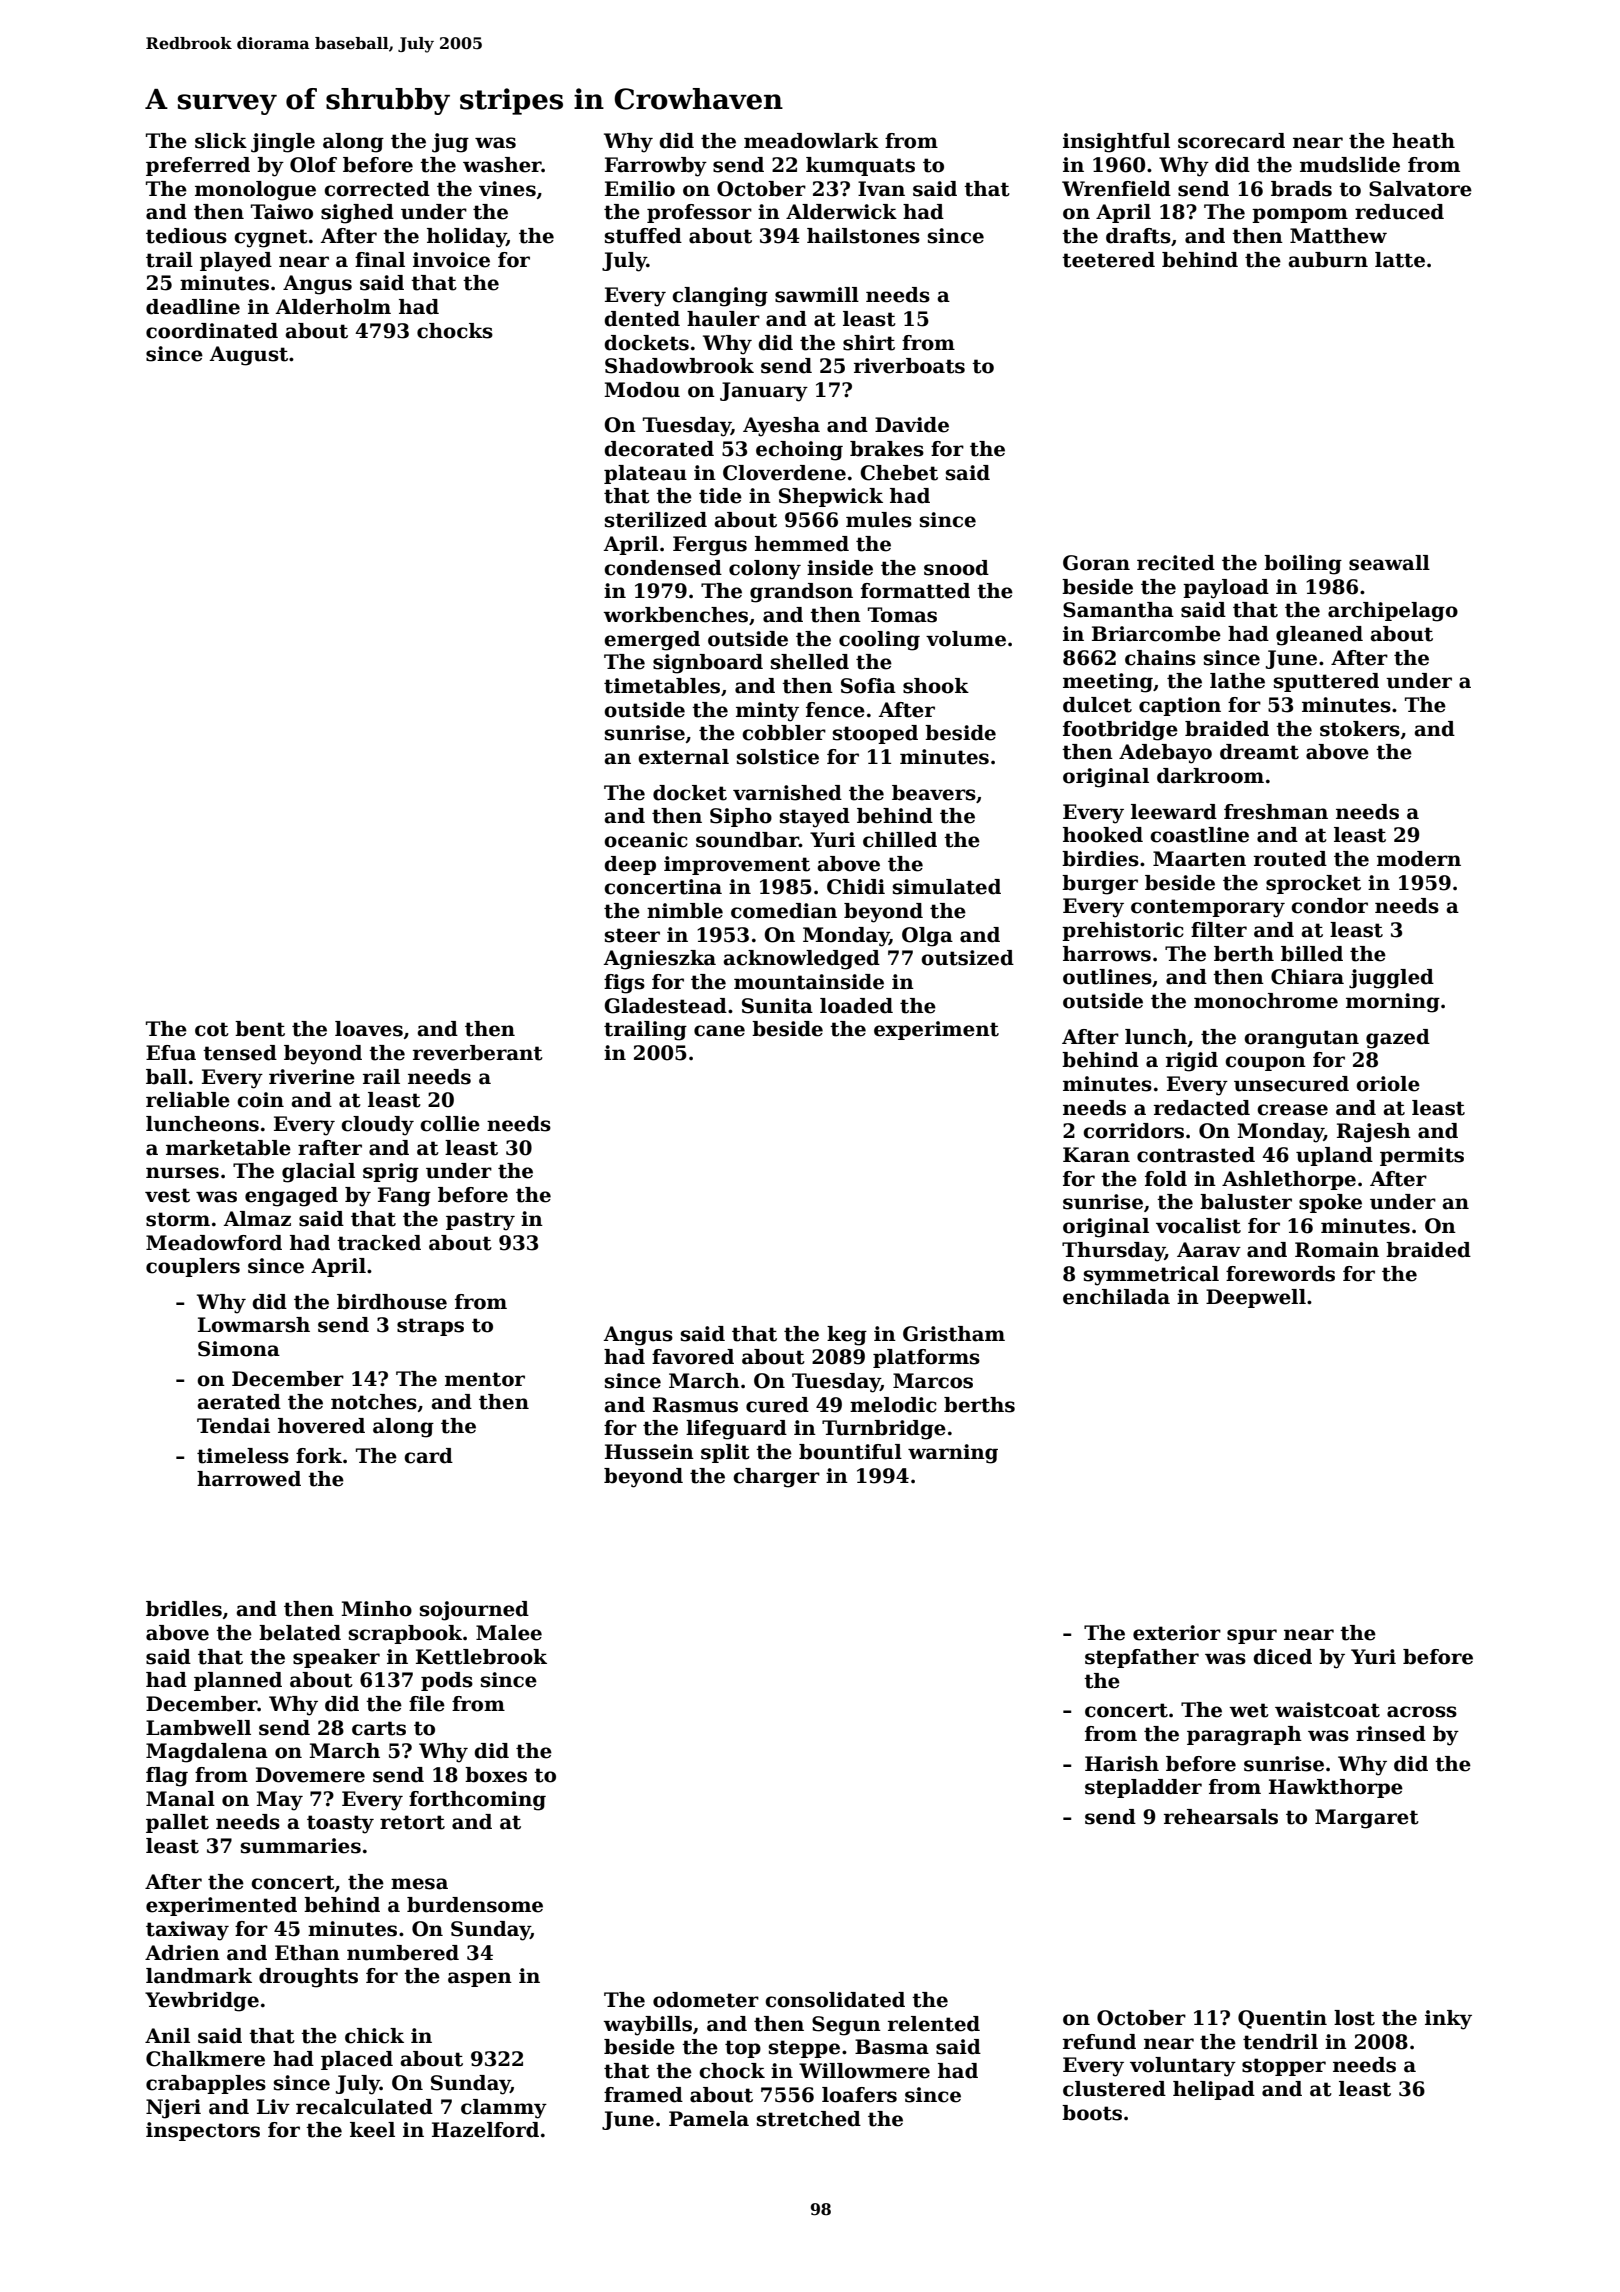 Image resolution: width=1620 pixels, height=2292 pixels. Describe the element at coordinates (1282, 1657) in the document. I see `diced` at that location.
